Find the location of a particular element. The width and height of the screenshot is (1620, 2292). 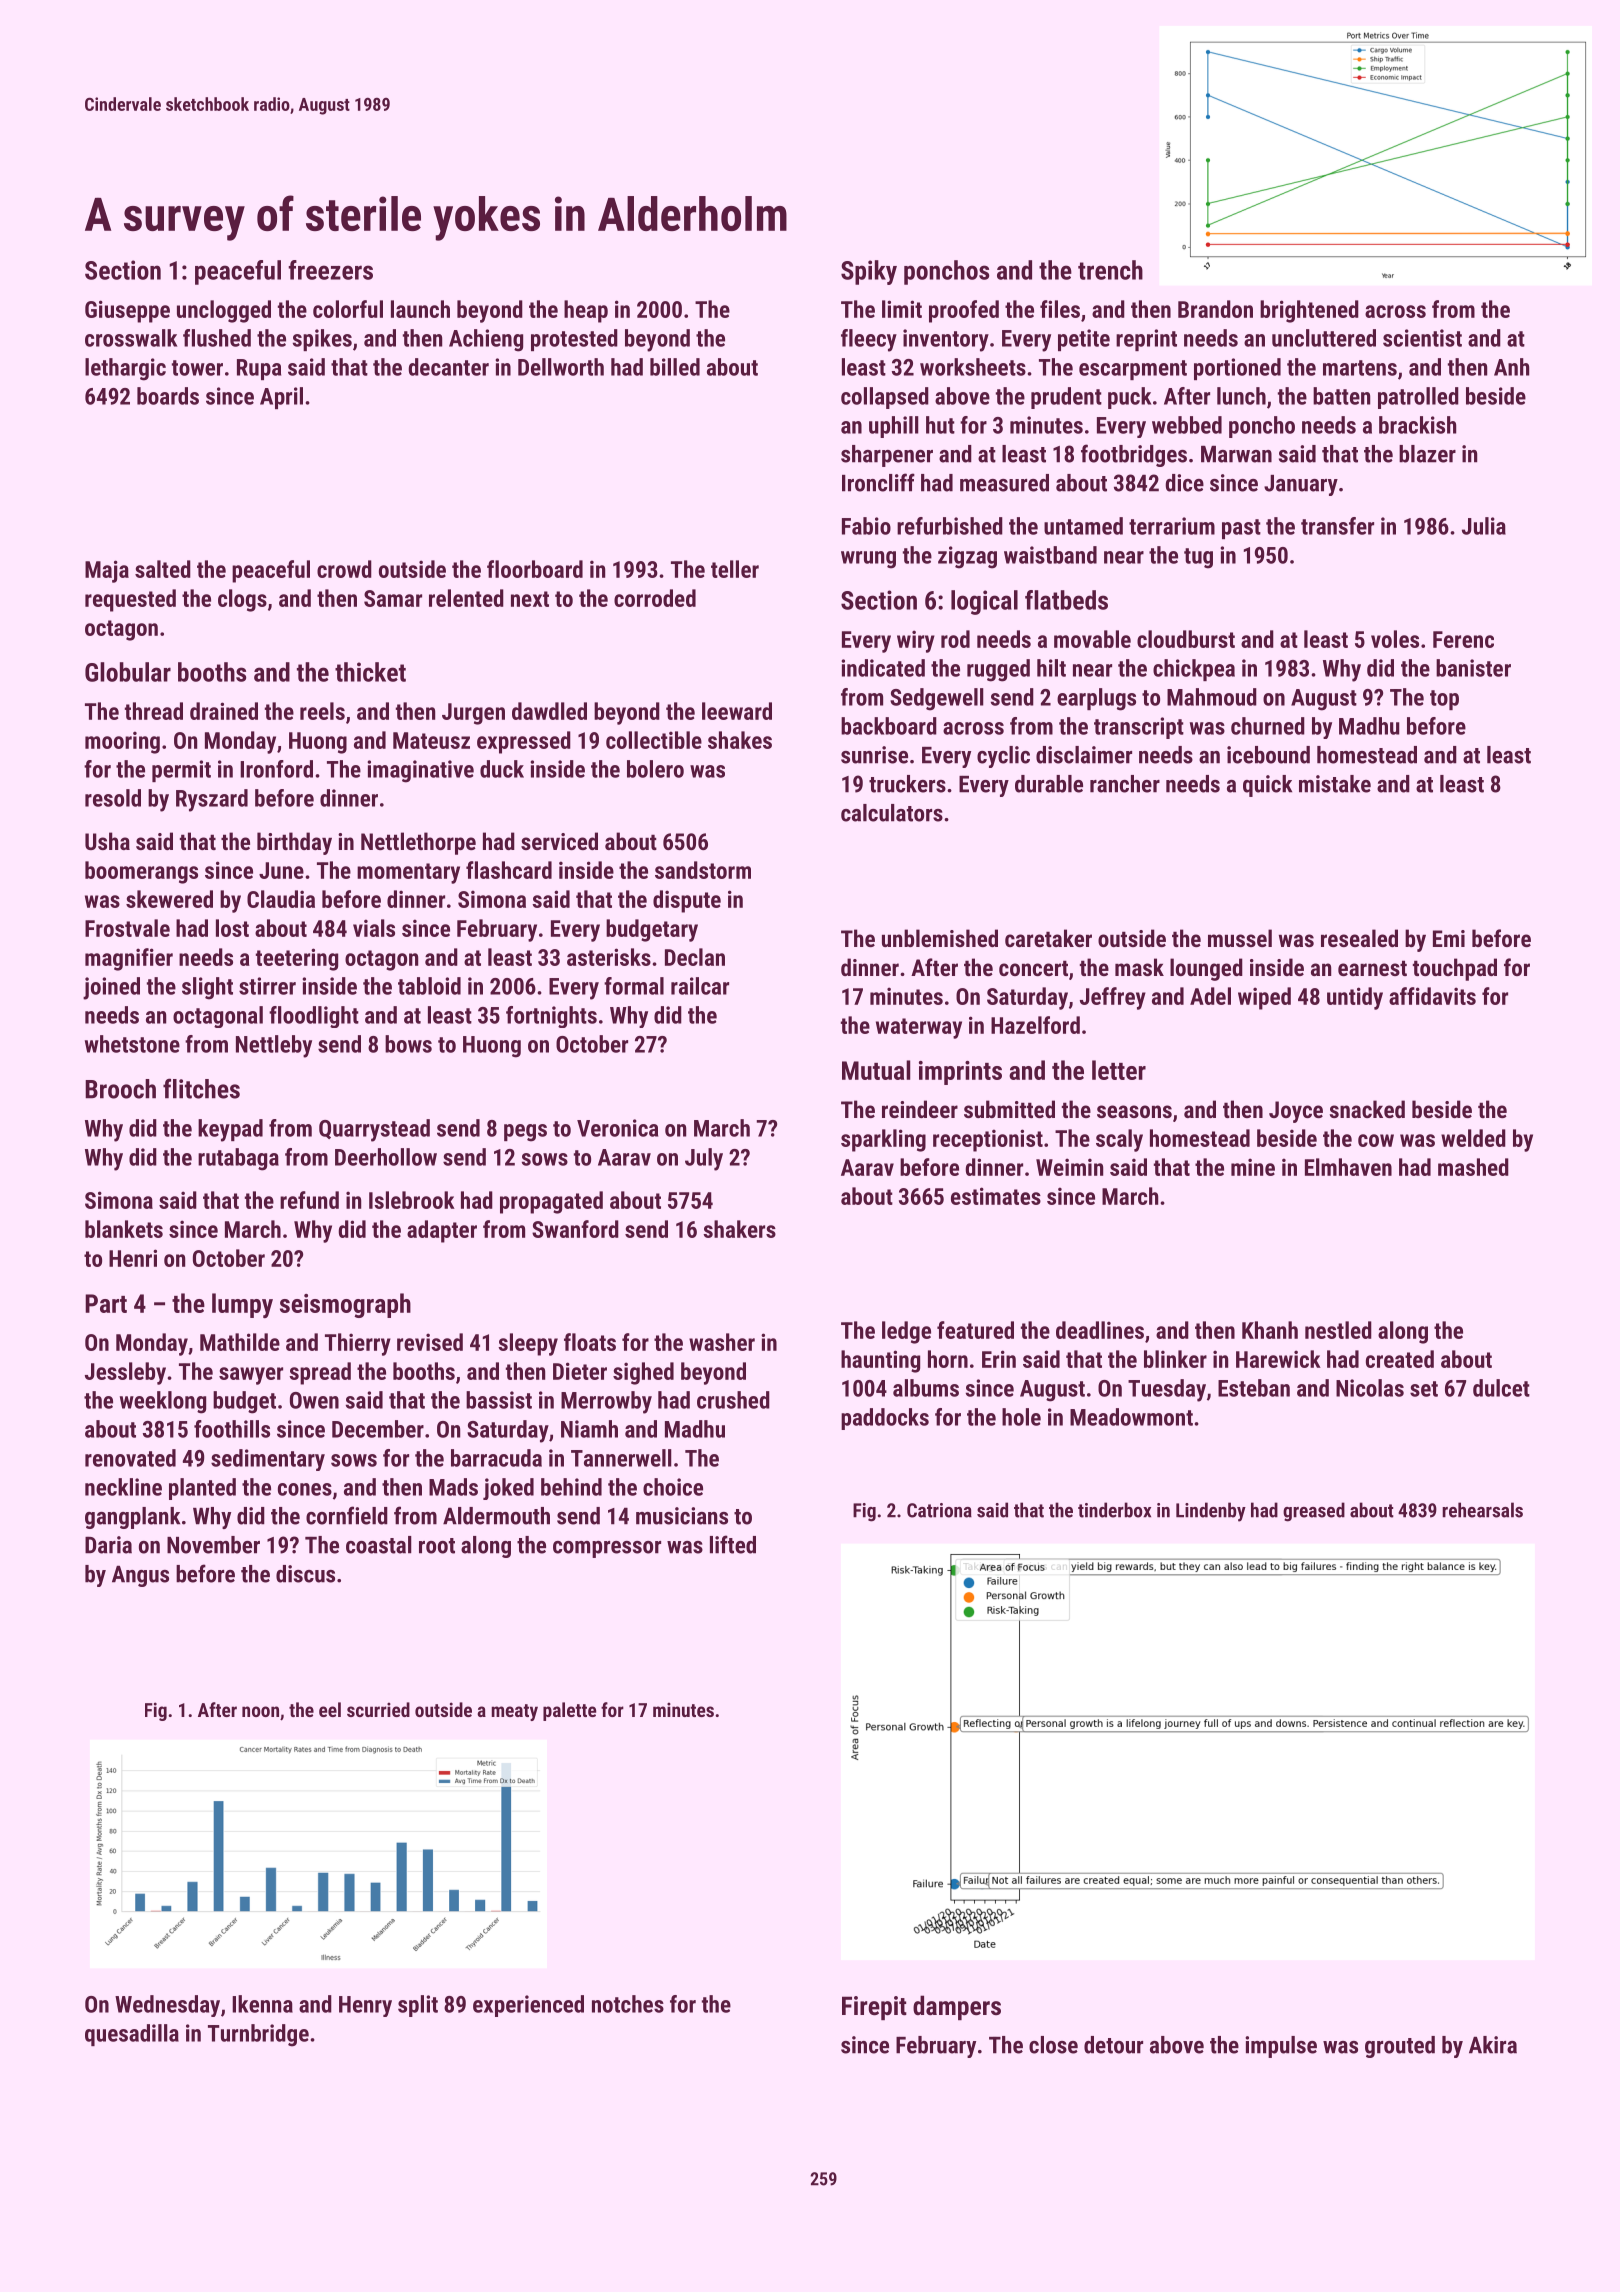

Fabio is located at coordinates (866, 526).
